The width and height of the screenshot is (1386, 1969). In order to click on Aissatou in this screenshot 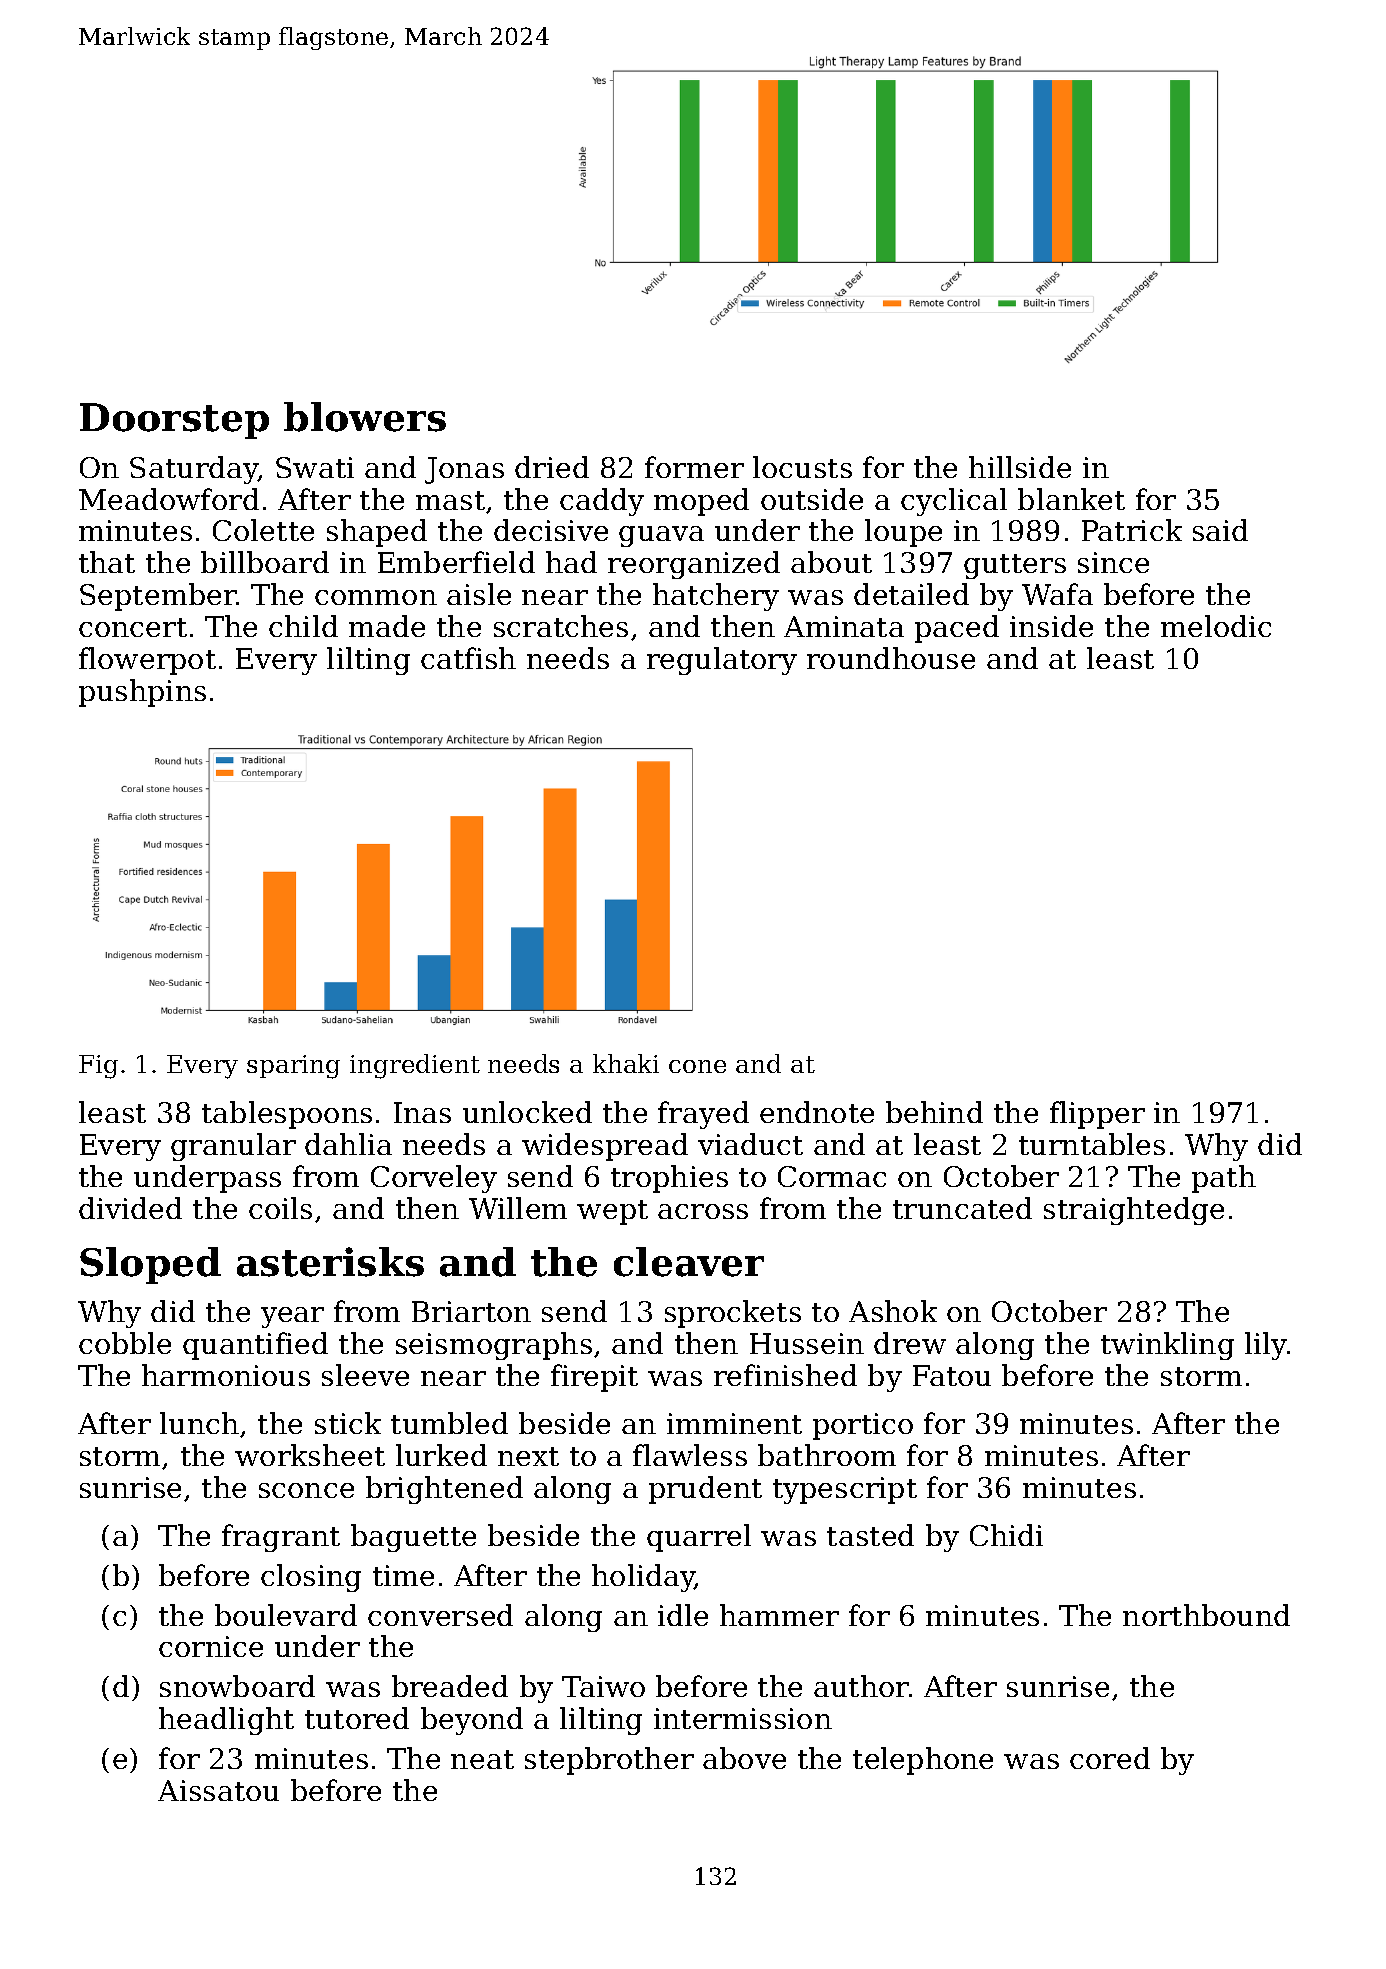, I will do `click(218, 1790)`.
